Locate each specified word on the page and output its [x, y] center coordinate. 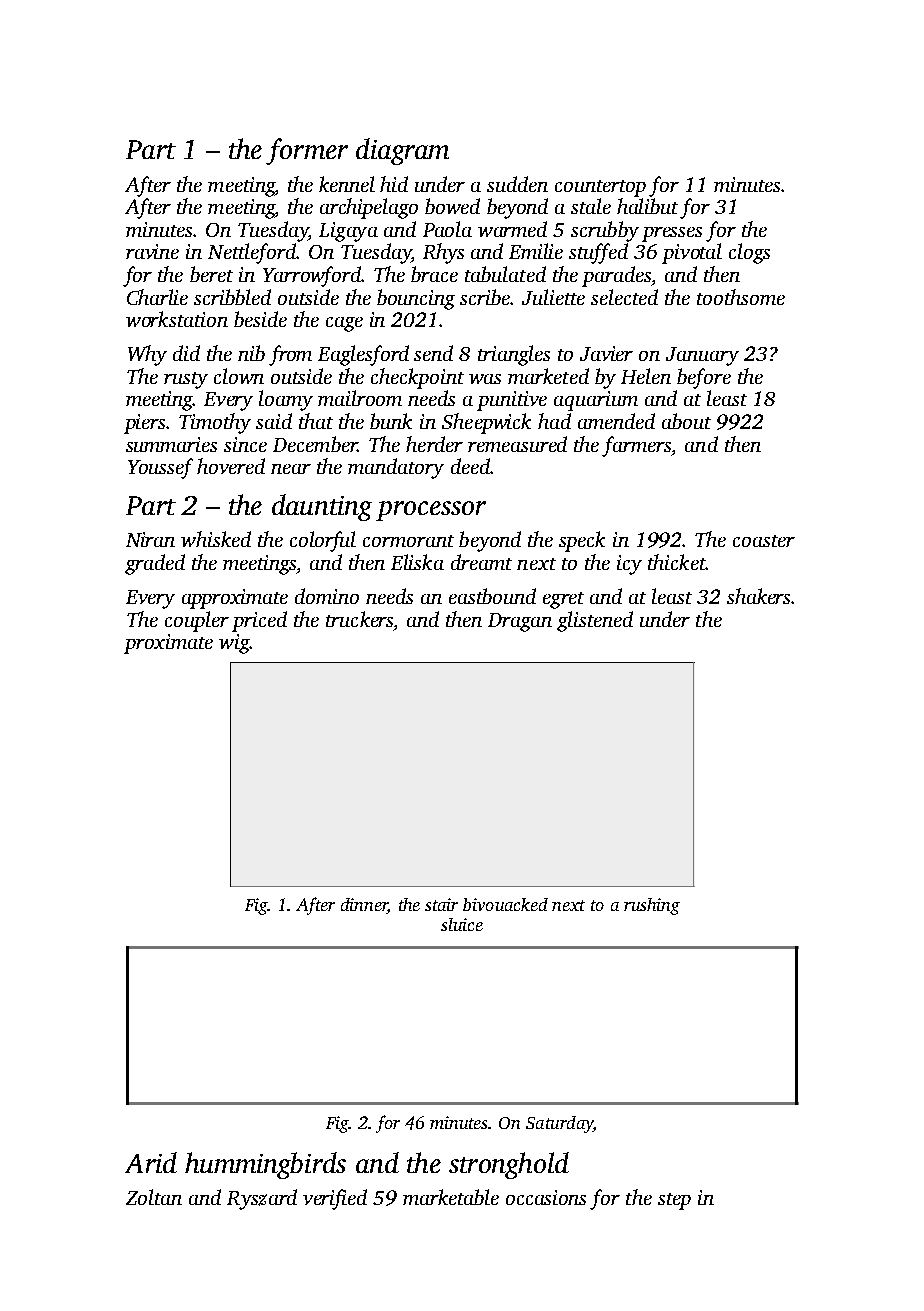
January [702, 356]
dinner [364, 906]
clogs [749, 253]
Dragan [520, 622]
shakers [758, 596]
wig [234, 644]
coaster [764, 541]
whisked [216, 539]
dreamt [481, 562]
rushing [652, 906]
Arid [151, 1162]
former [307, 151]
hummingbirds [265, 1165]
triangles [514, 355]
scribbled [232, 297]
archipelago [369, 208]
